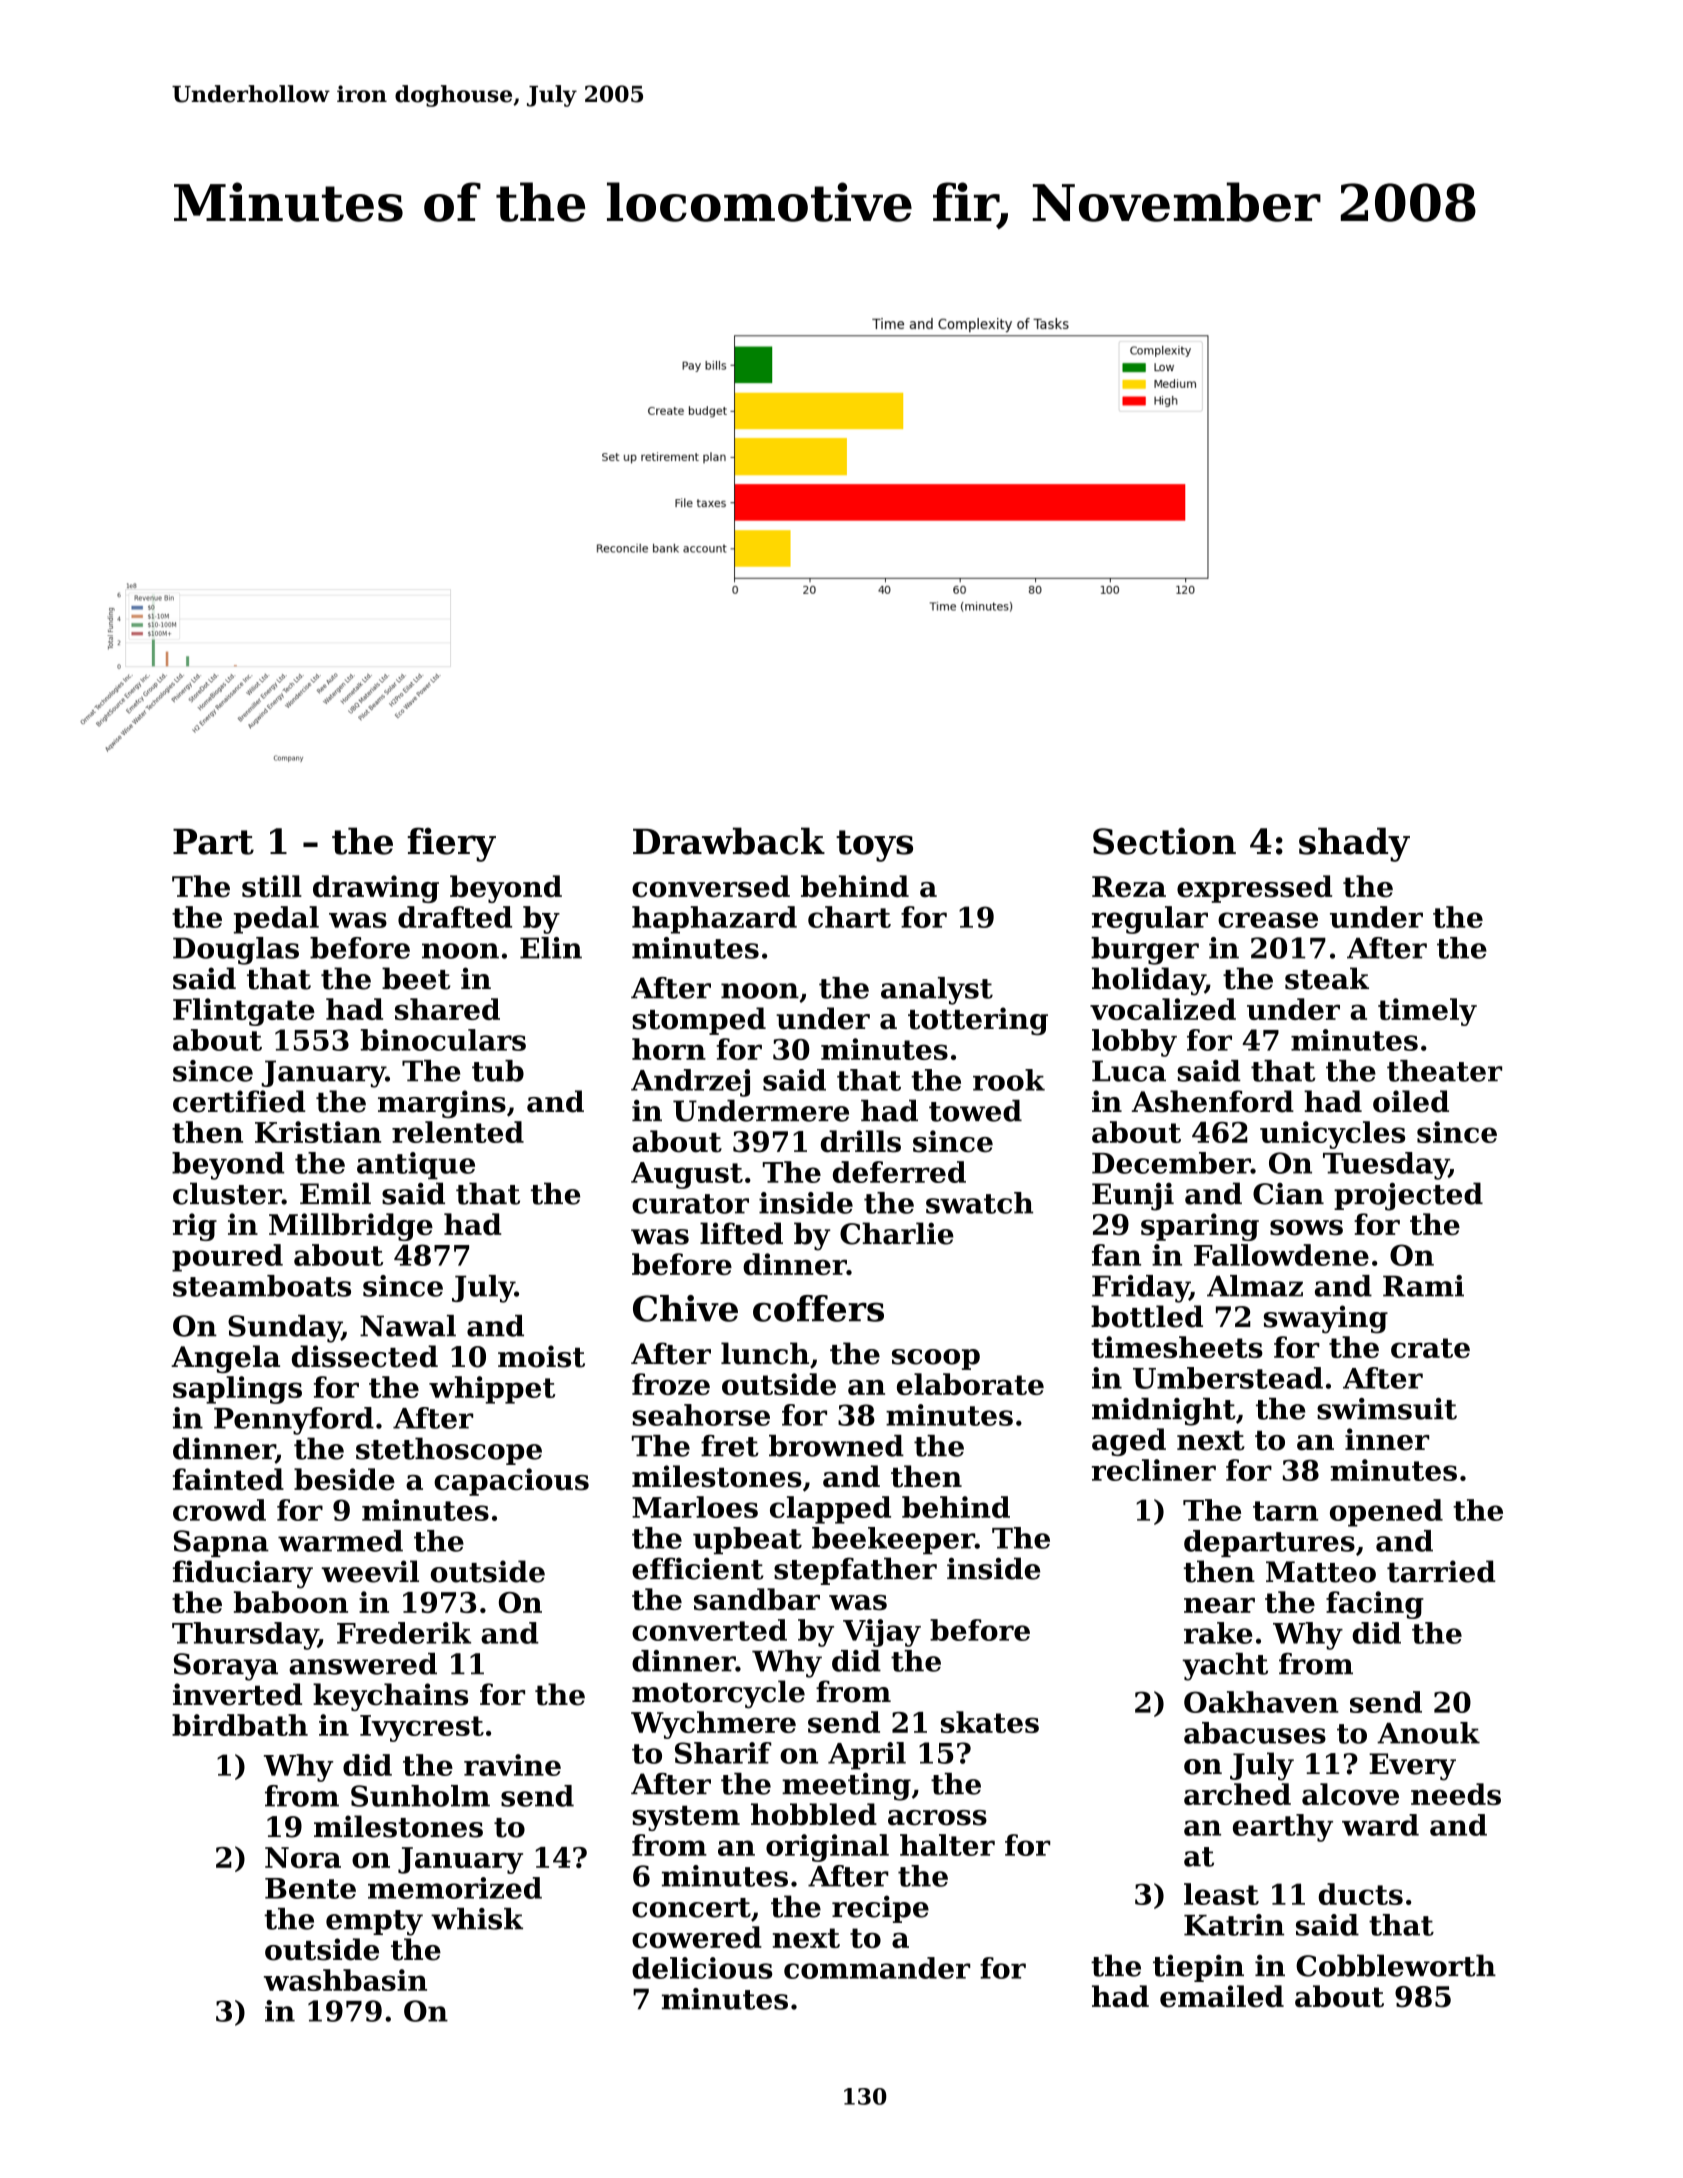  Describe the element at coordinates (390, 1697) in the screenshot. I see `keychains` at that location.
